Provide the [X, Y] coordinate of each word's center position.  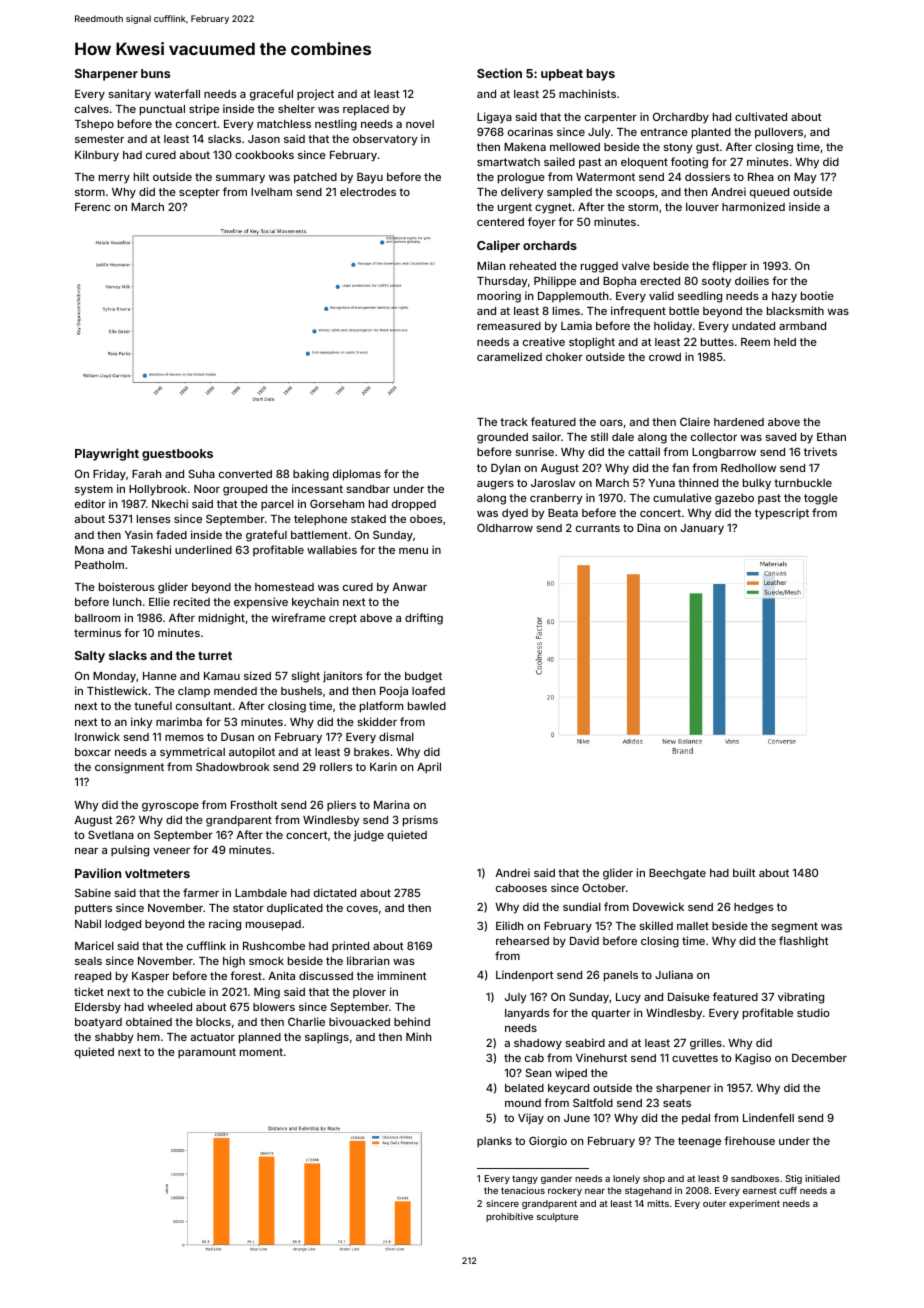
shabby [114, 1038]
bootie [817, 295]
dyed [515, 514]
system [94, 490]
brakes [371, 752]
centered [500, 222]
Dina [648, 527]
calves [92, 109]
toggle [821, 499]
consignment [129, 768]
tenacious [523, 1190]
